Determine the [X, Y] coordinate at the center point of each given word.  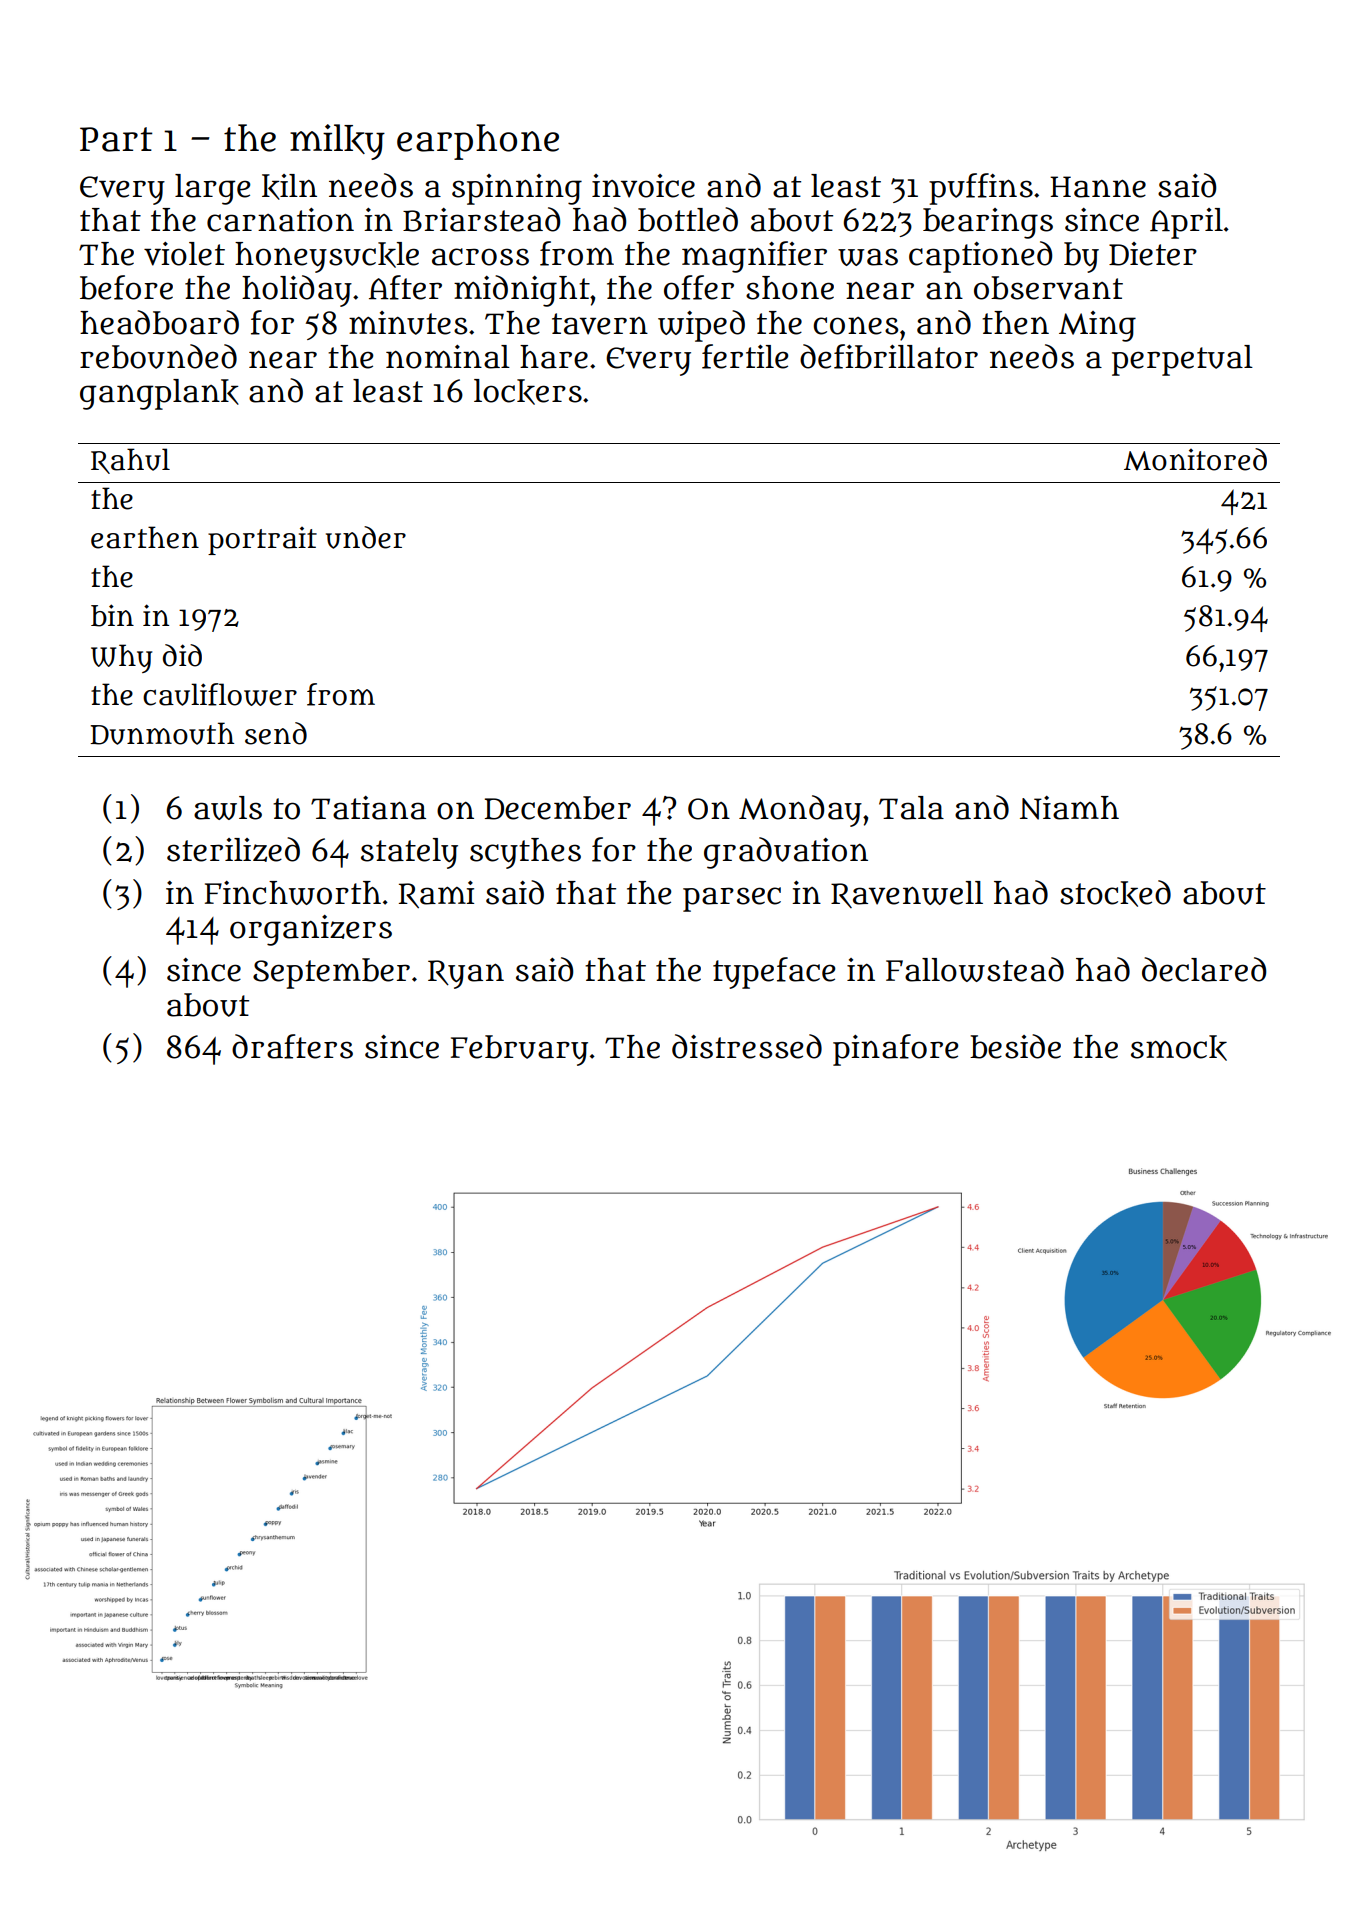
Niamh [1069, 808]
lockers [528, 392]
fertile [745, 356]
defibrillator [889, 356]
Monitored [1195, 459]
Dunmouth [162, 733]
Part [116, 139]
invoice [643, 186]
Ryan [466, 974]
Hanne [1098, 187]
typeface [774, 973]
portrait [262, 541]
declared [1204, 969]
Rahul [130, 461]
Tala [911, 808]
